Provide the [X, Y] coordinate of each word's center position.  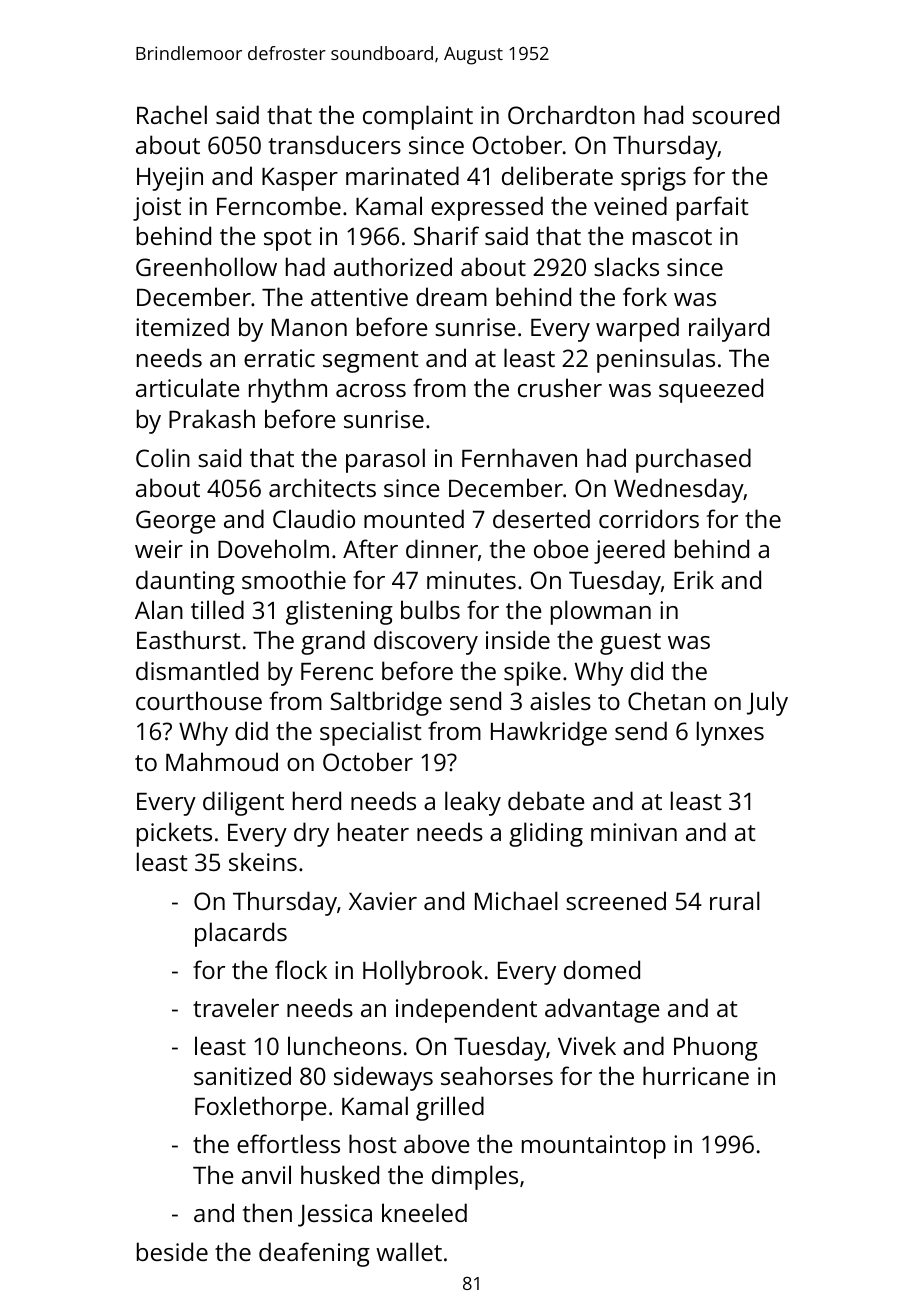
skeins [263, 861]
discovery [426, 642]
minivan [634, 832]
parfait [713, 208]
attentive [359, 297]
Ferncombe [279, 205]
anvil [266, 1174]
